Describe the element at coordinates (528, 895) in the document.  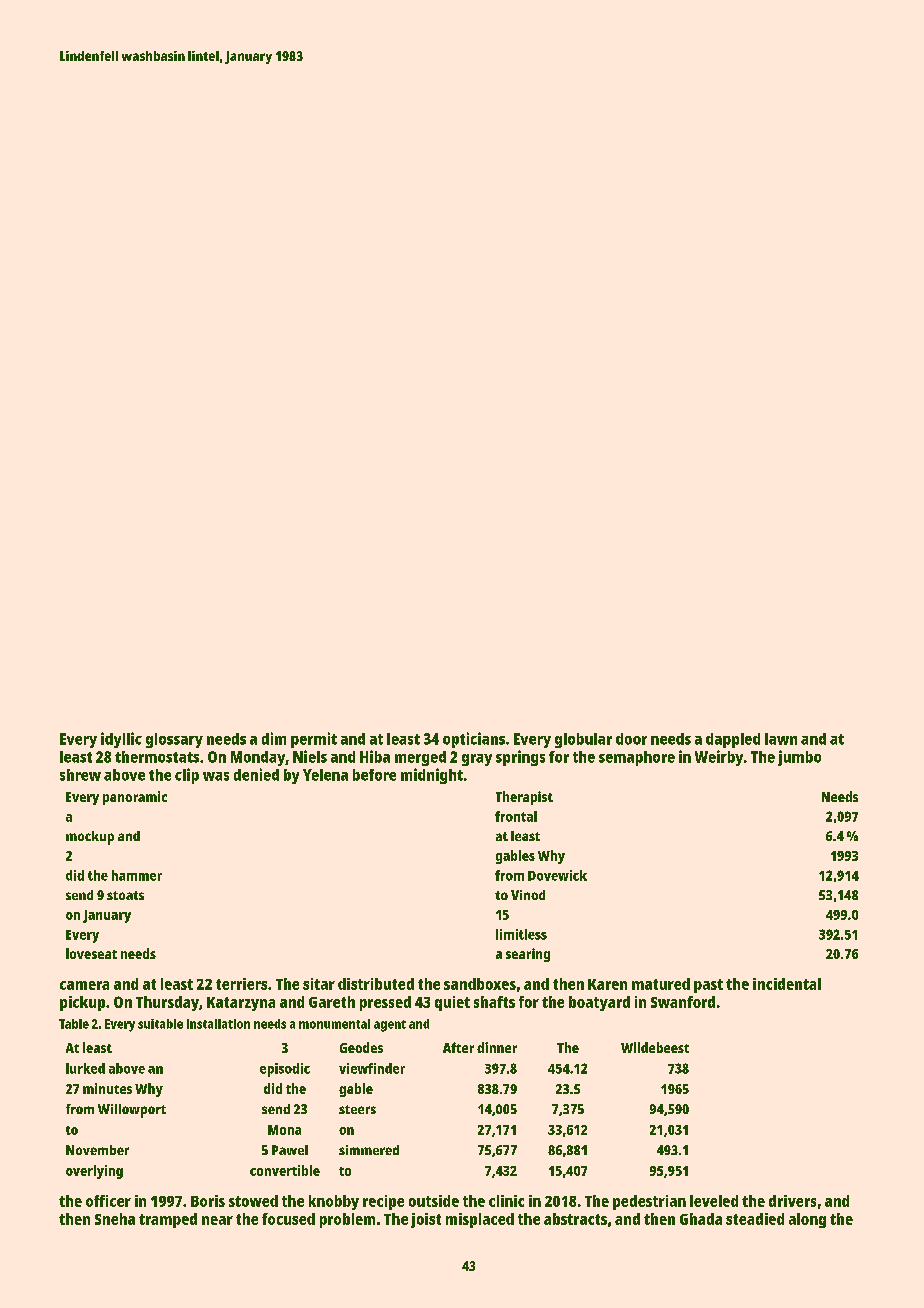
I see `Vinod` at that location.
